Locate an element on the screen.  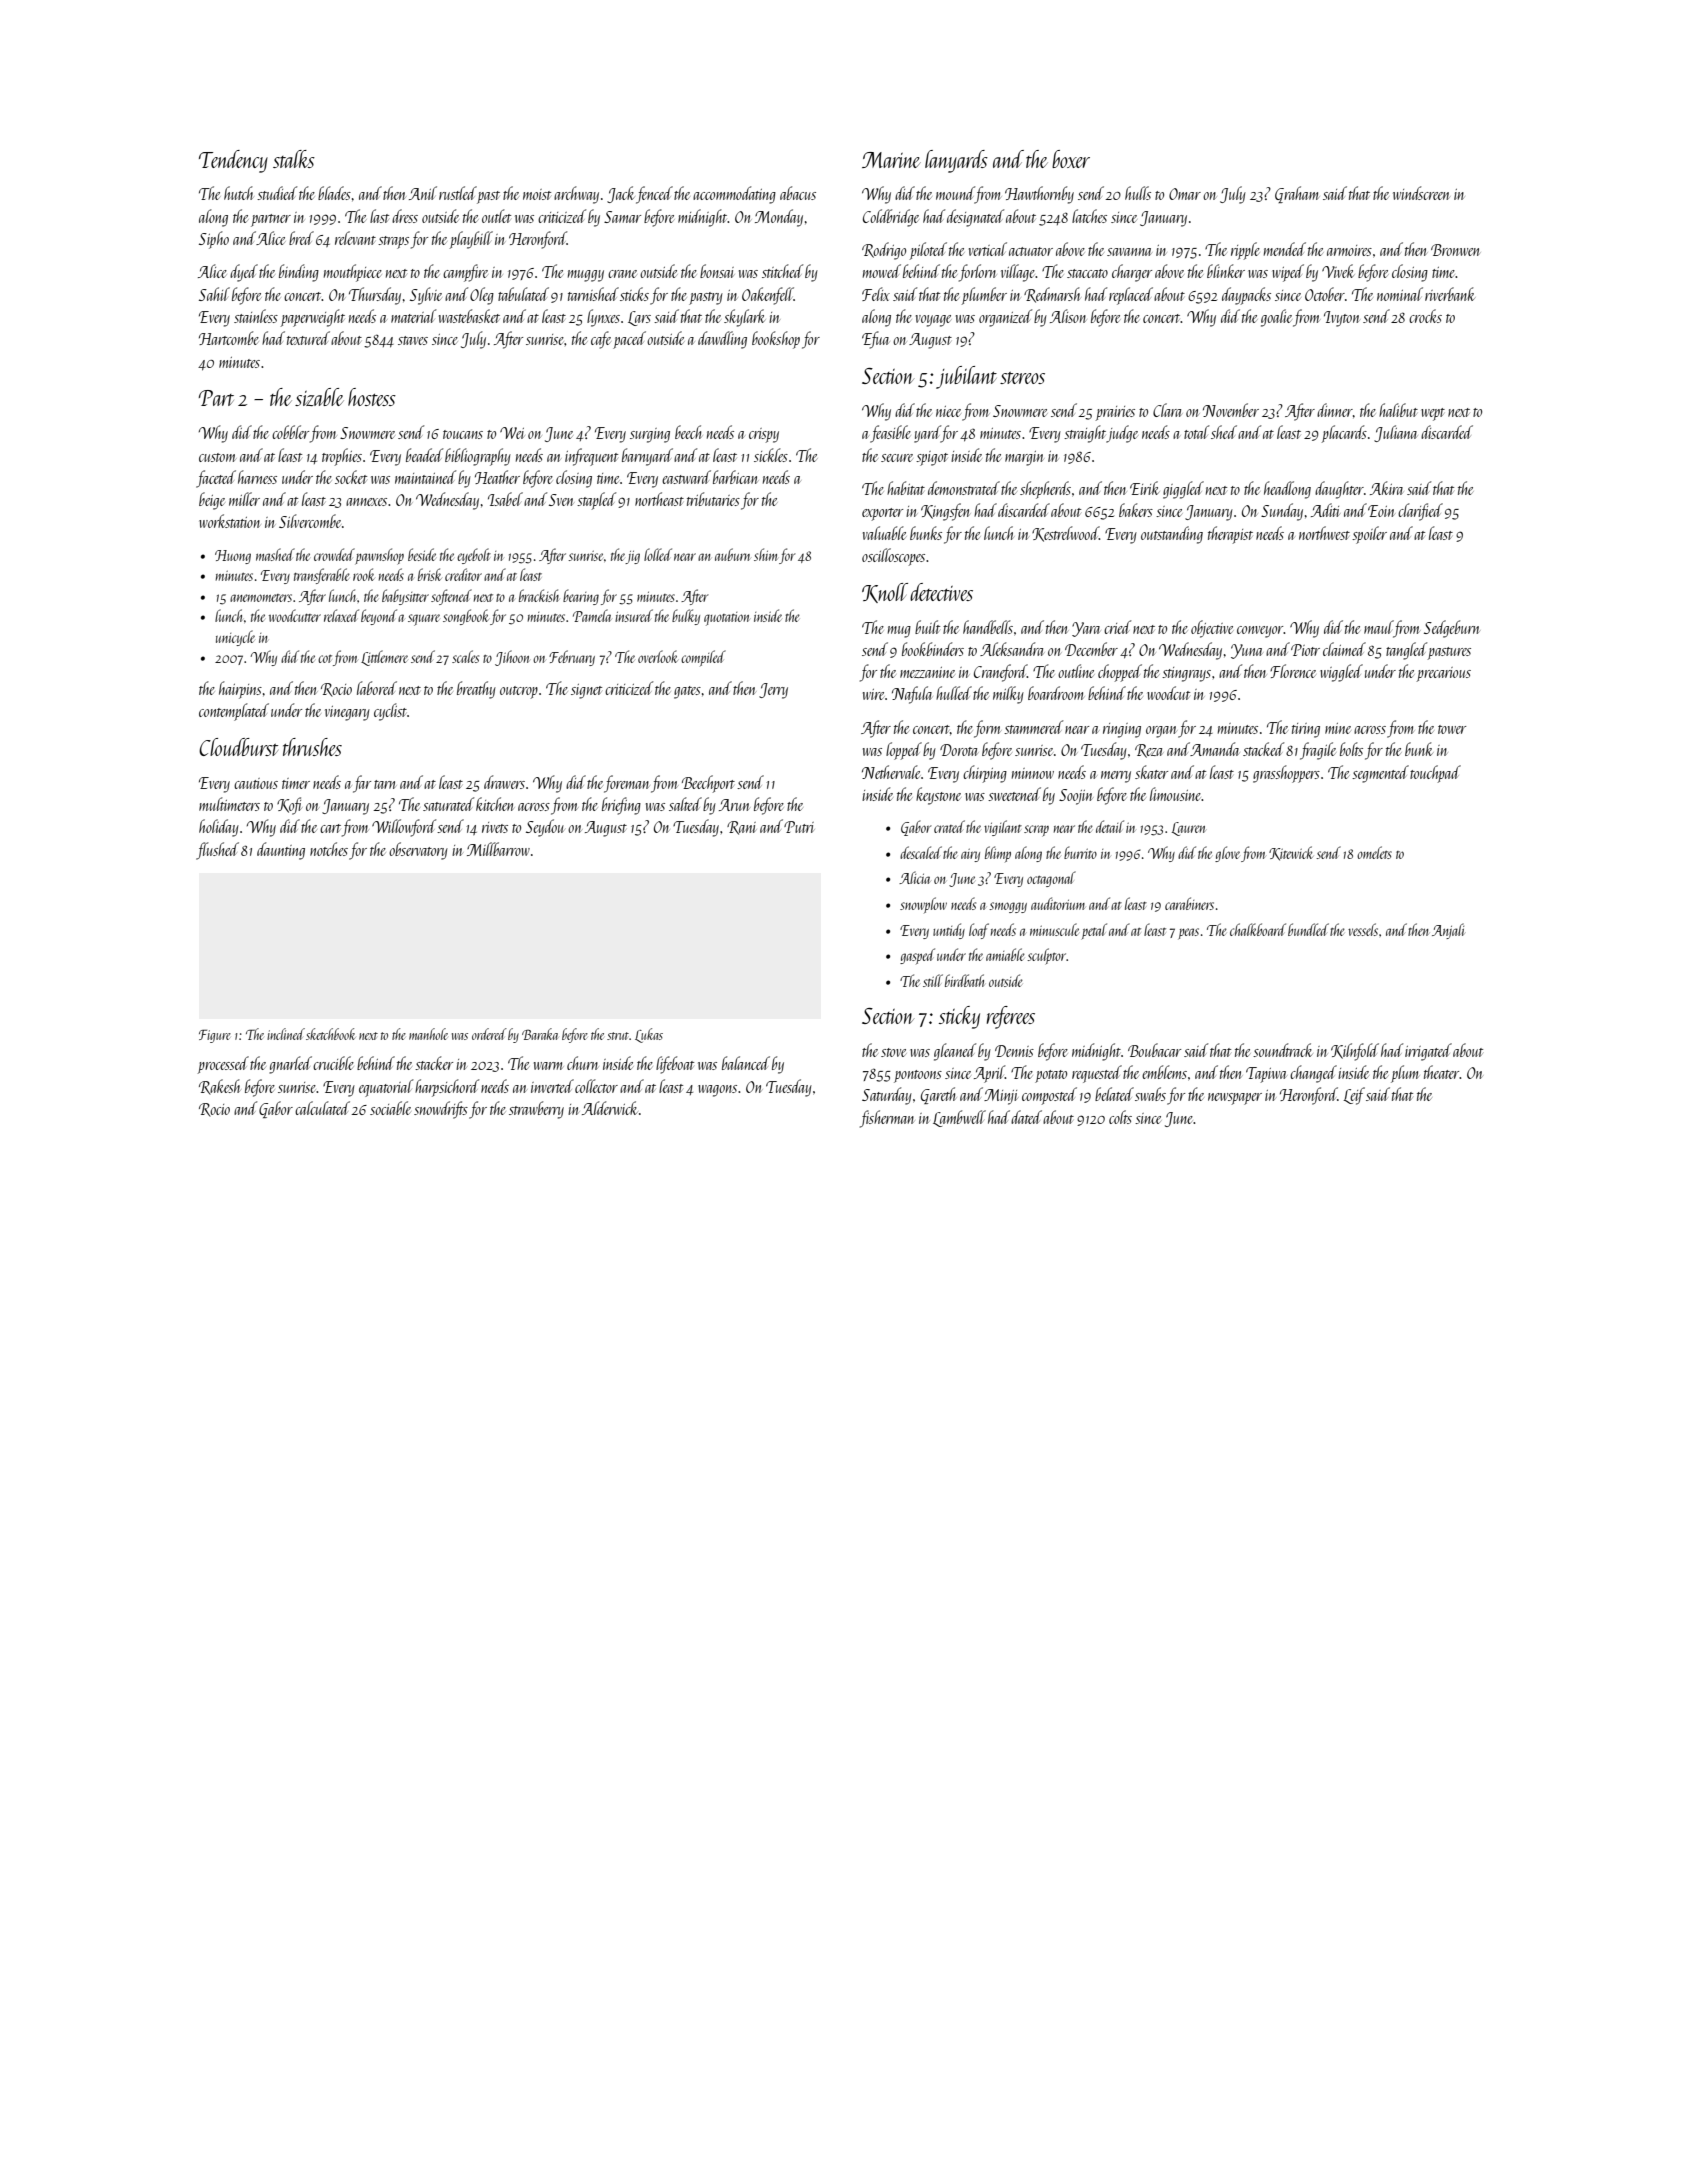
Monday is located at coordinates (779, 218).
